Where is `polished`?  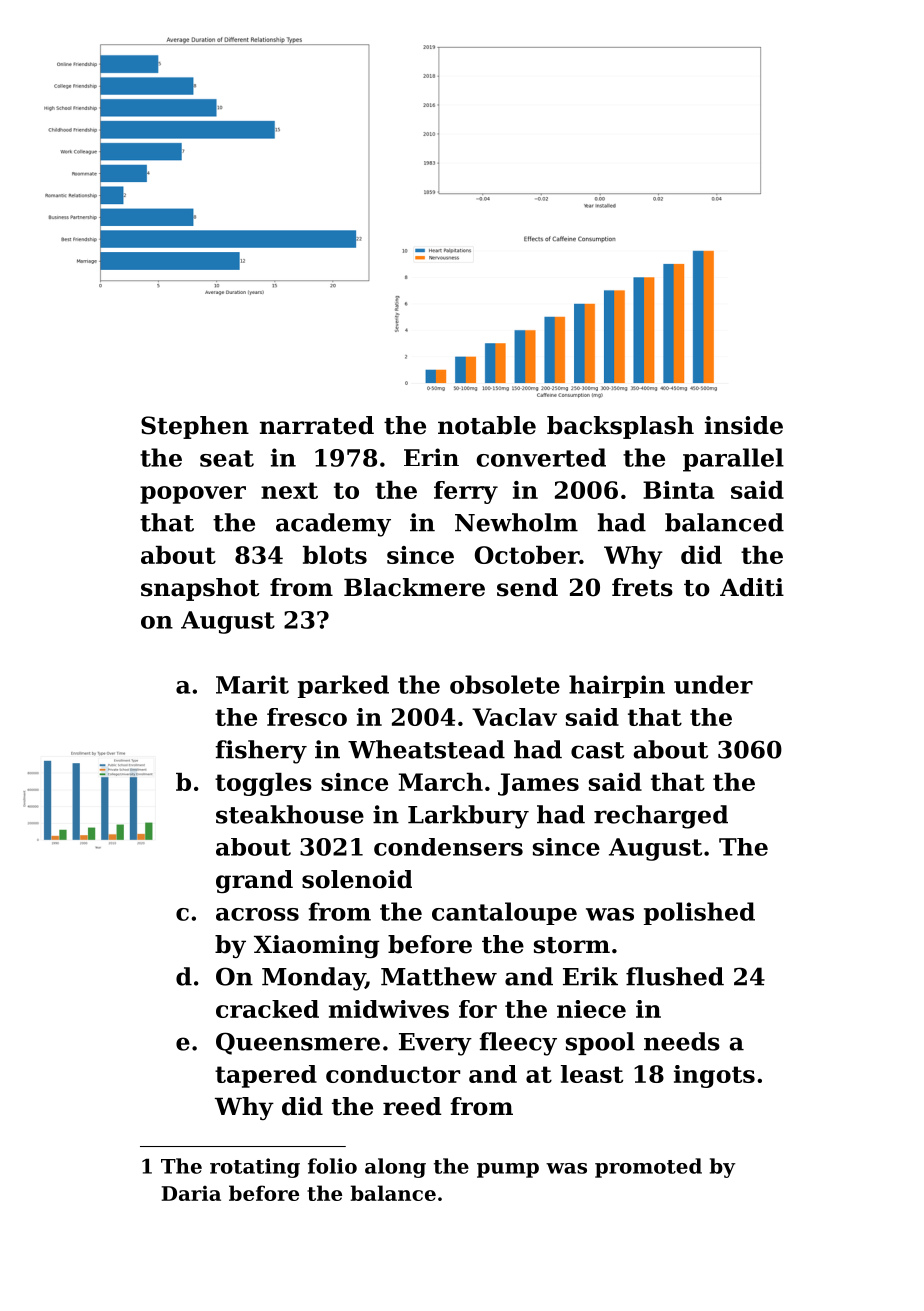
polished is located at coordinates (699, 913).
